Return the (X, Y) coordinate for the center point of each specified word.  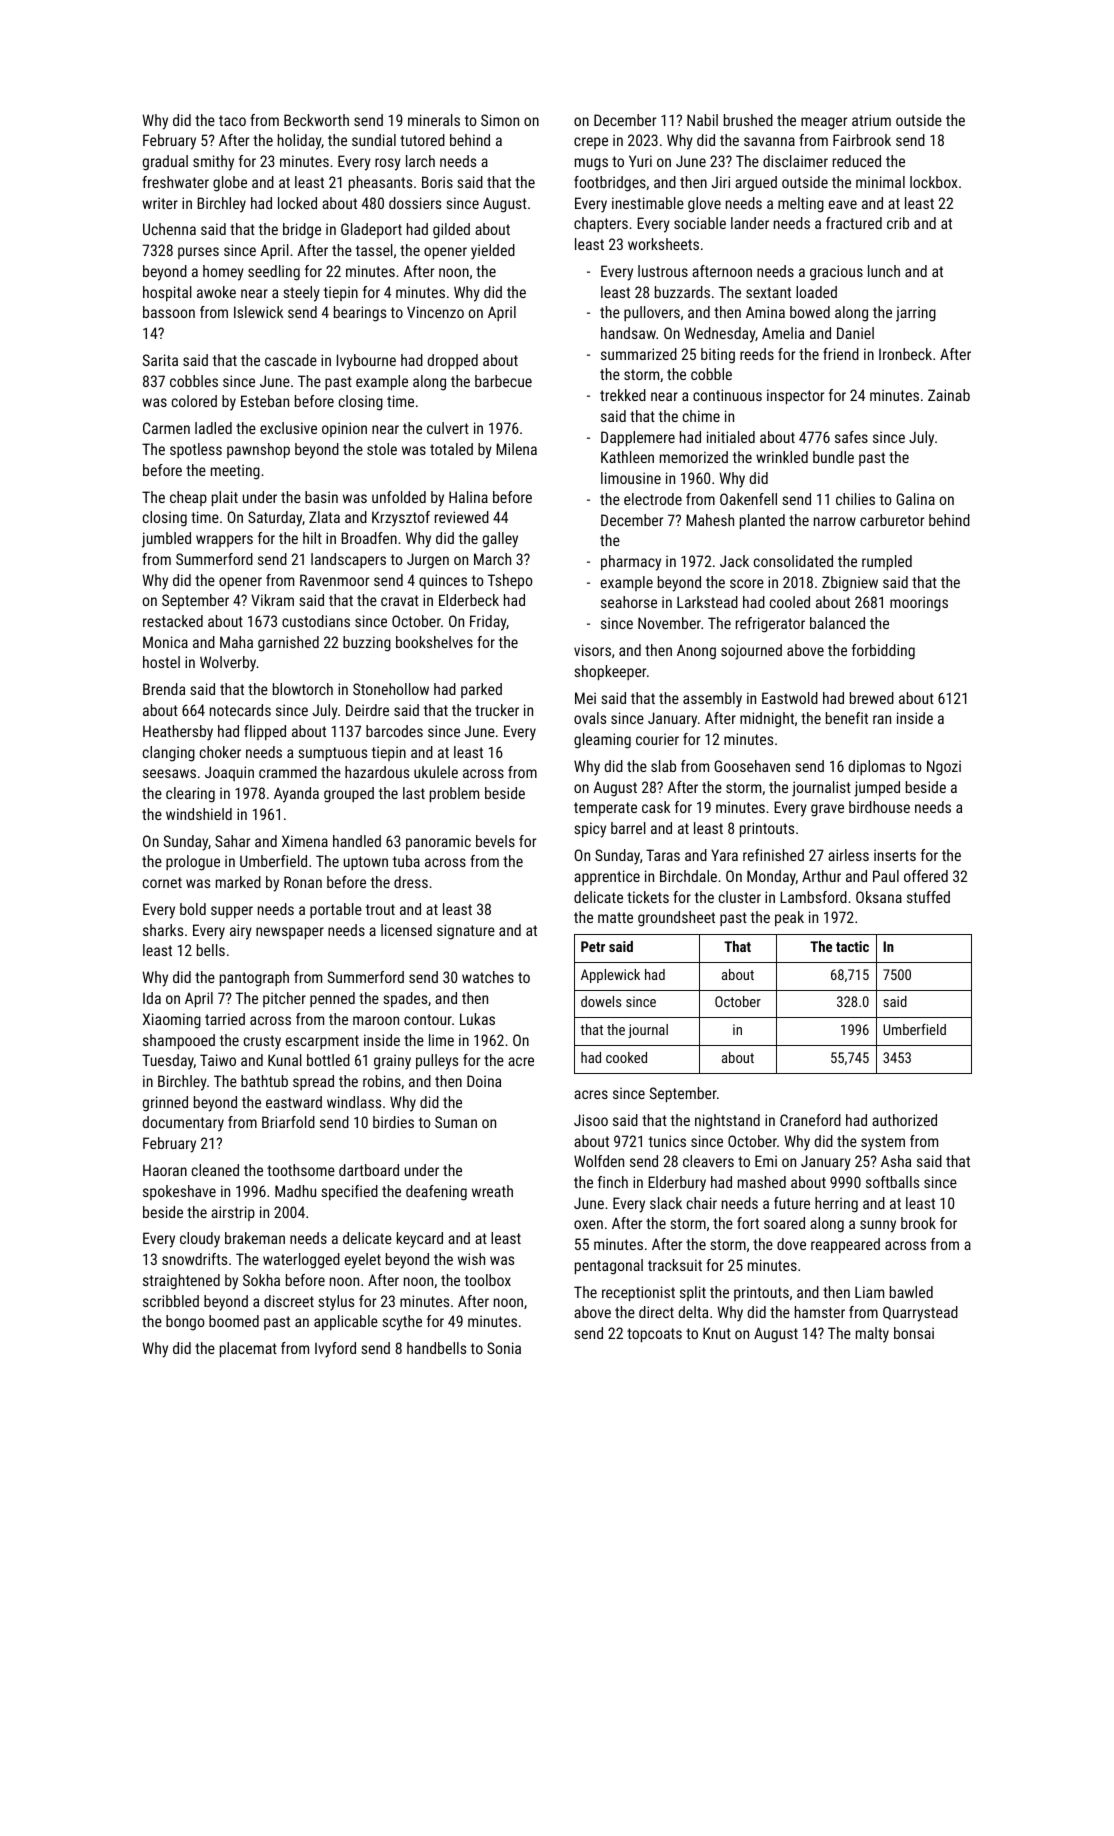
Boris (437, 182)
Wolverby (228, 664)
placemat (248, 1349)
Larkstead (707, 602)
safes (851, 437)
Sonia (504, 1348)
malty (872, 1335)
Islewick (258, 312)
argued (756, 184)
